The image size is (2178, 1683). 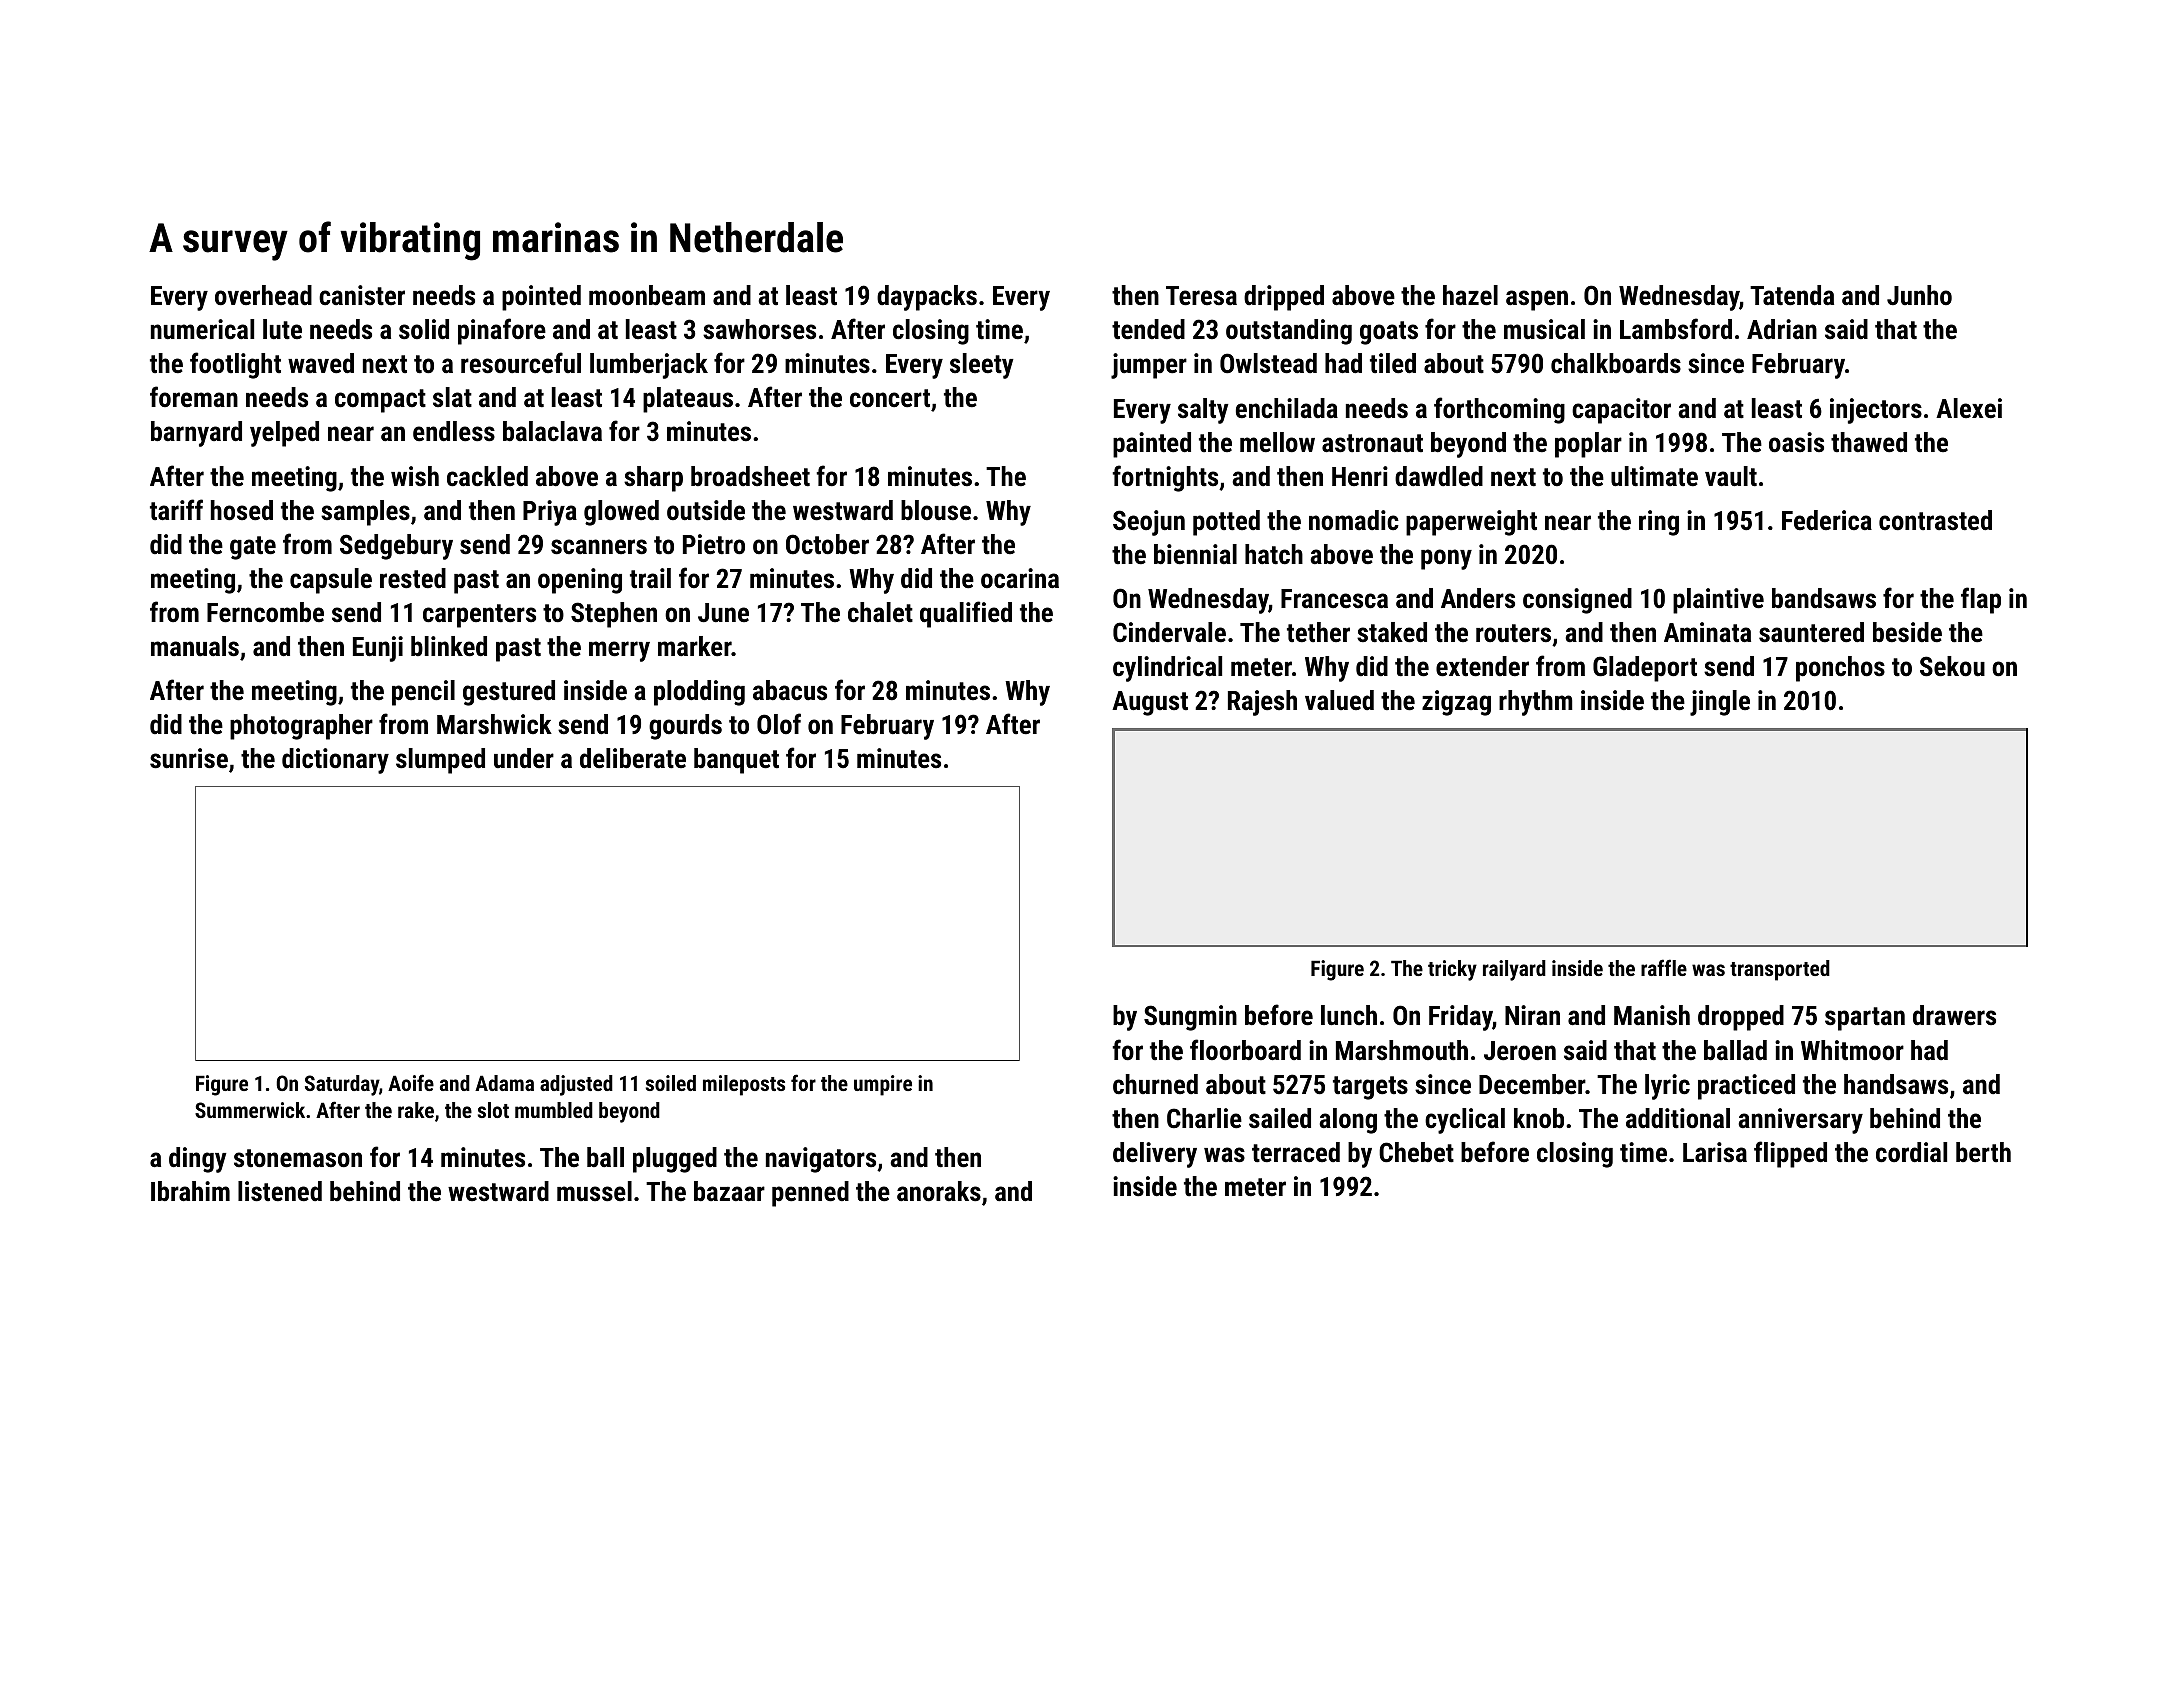 What do you see at coordinates (594, 1191) in the image?
I see `mussel` at bounding box center [594, 1191].
